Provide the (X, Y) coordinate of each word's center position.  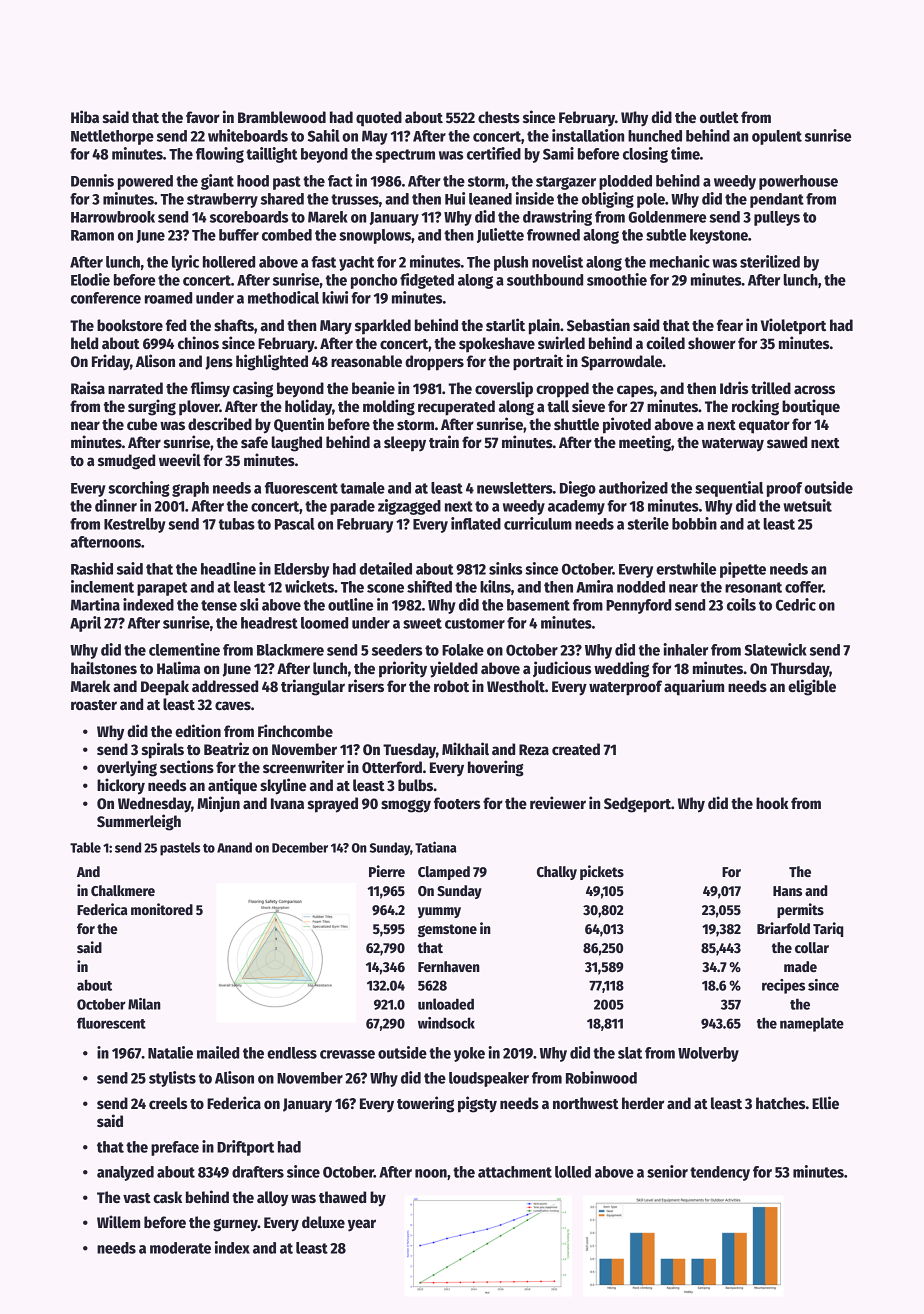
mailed (218, 1052)
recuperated (456, 408)
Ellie (825, 1102)
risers (366, 685)
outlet (719, 117)
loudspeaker (489, 1079)
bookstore (130, 325)
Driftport (245, 1148)
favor (203, 117)
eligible (812, 687)
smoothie (617, 279)
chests (499, 117)
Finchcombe (295, 730)
